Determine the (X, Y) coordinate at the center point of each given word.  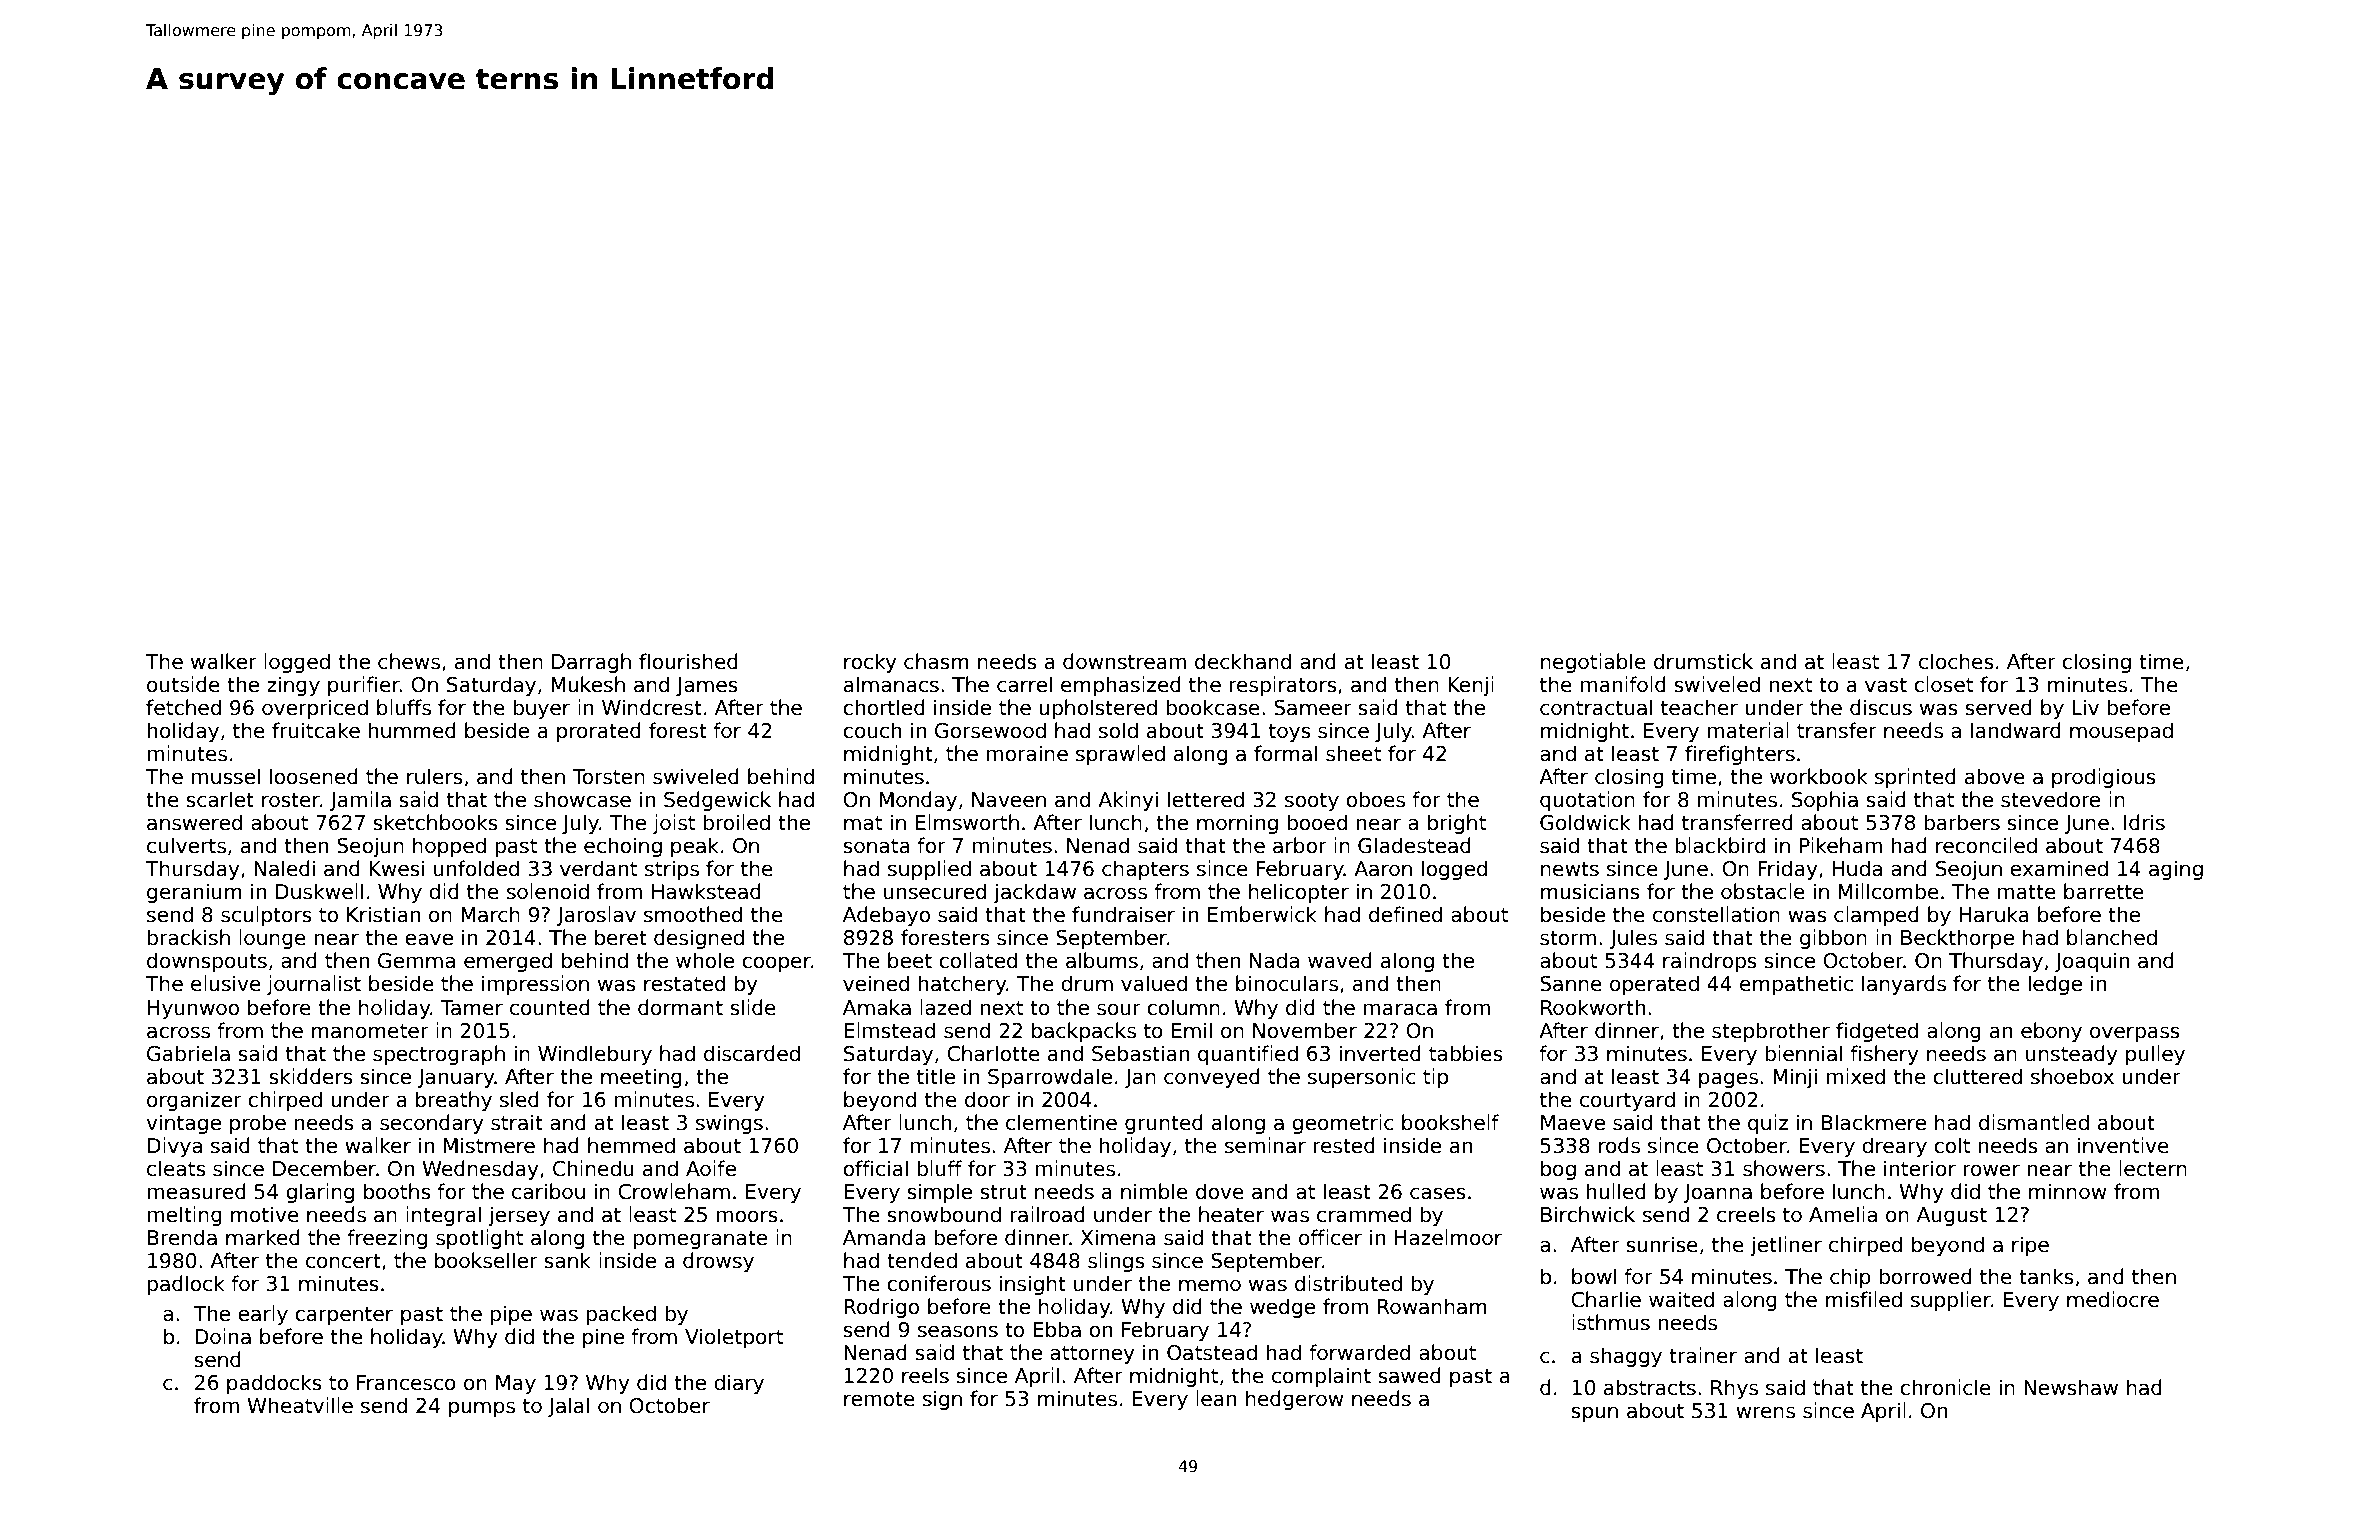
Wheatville (300, 1405)
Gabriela (188, 1053)
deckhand (1243, 661)
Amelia (1843, 1214)
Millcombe (1888, 891)
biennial (1803, 1053)
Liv (2085, 707)
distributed (1348, 1283)
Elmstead (889, 1030)
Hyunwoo (193, 1009)
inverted (1380, 1053)
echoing (623, 847)
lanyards (1904, 985)
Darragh (591, 663)
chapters (1145, 870)
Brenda (182, 1237)
